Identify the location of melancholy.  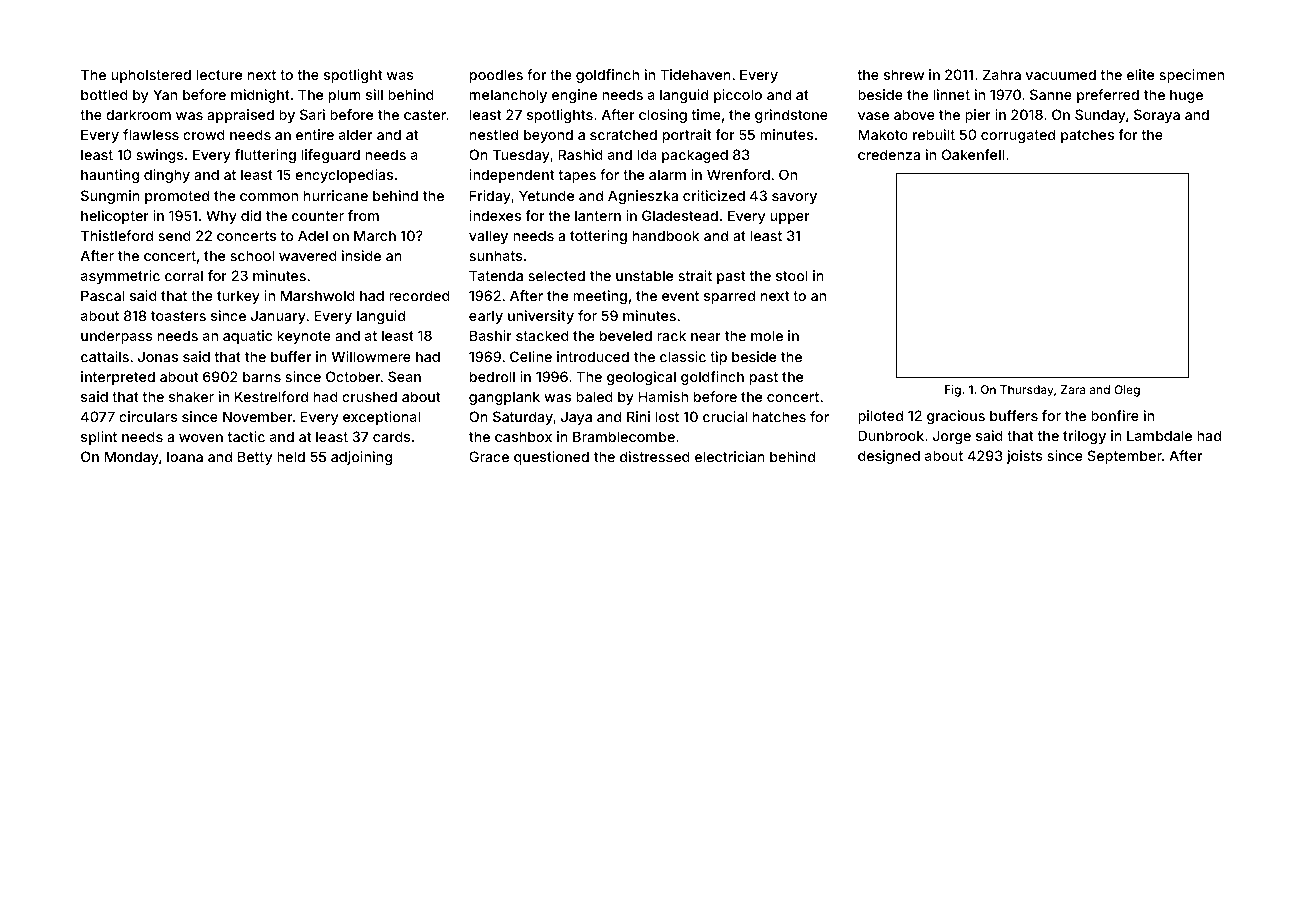
(508, 96).
